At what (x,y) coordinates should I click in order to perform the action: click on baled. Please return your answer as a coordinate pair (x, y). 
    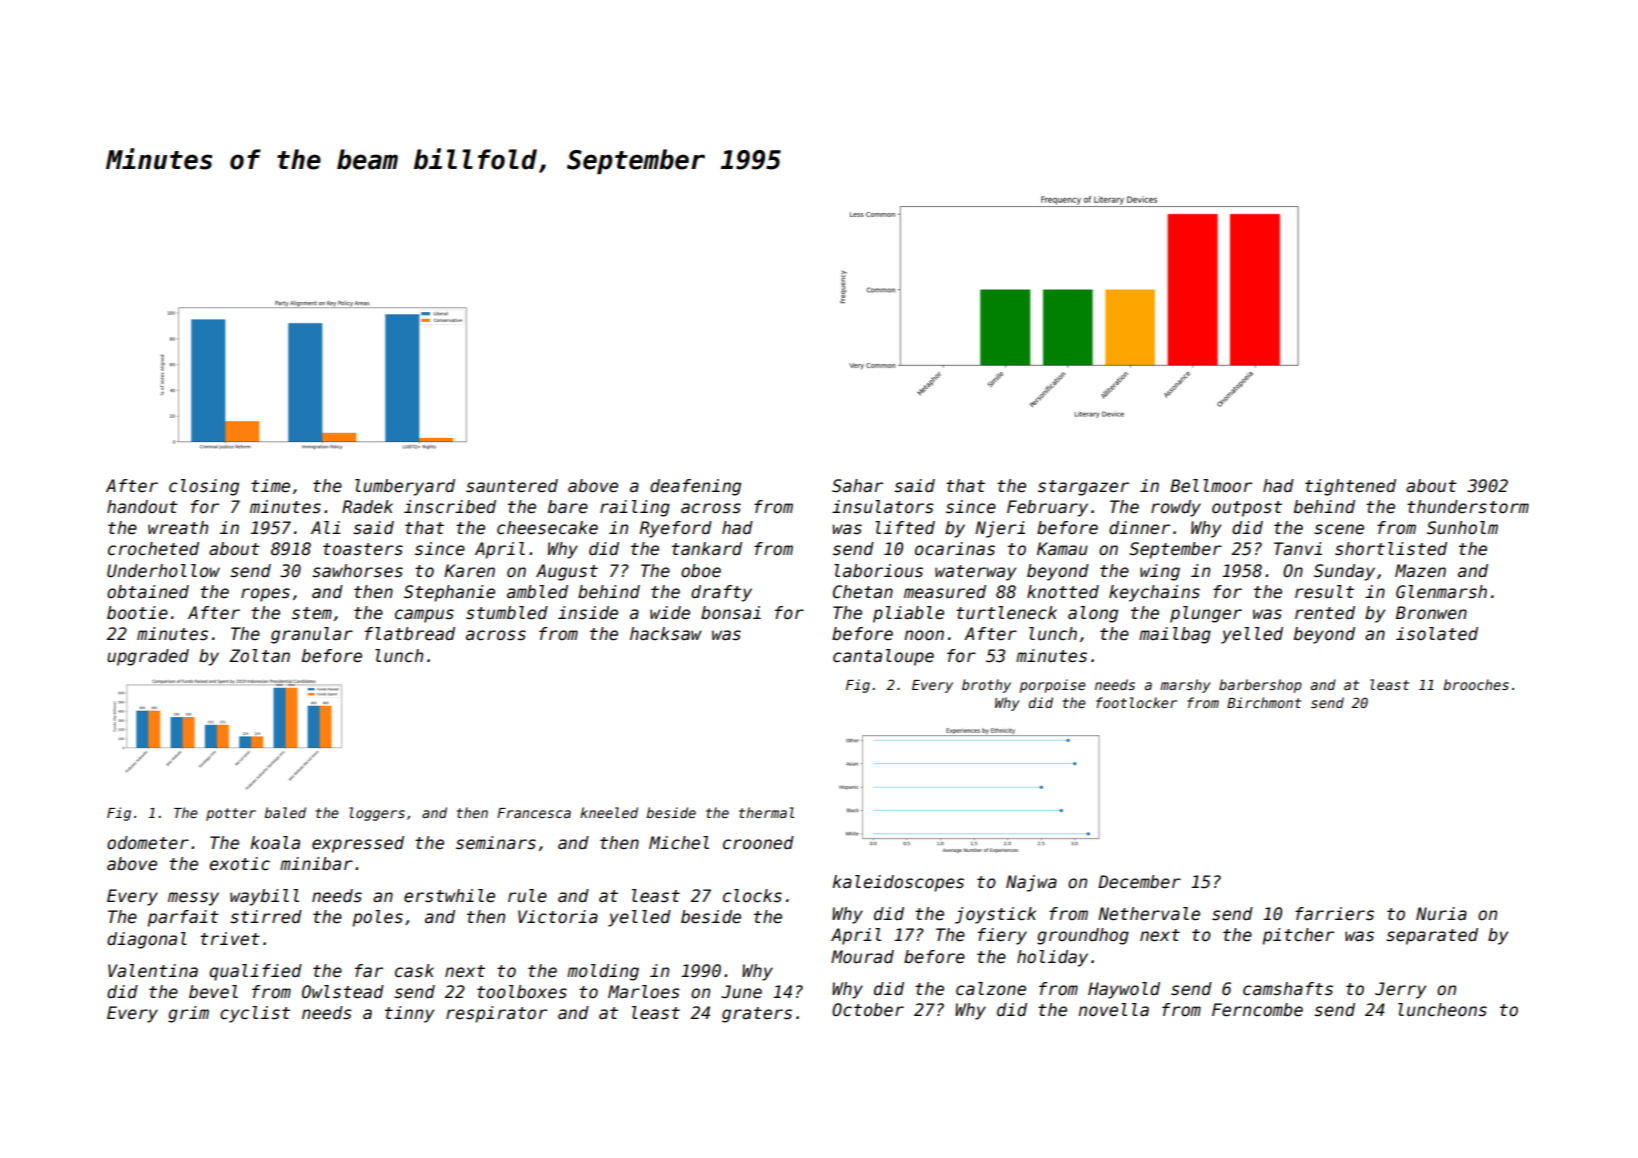
    Looking at the image, I should click on (285, 812).
